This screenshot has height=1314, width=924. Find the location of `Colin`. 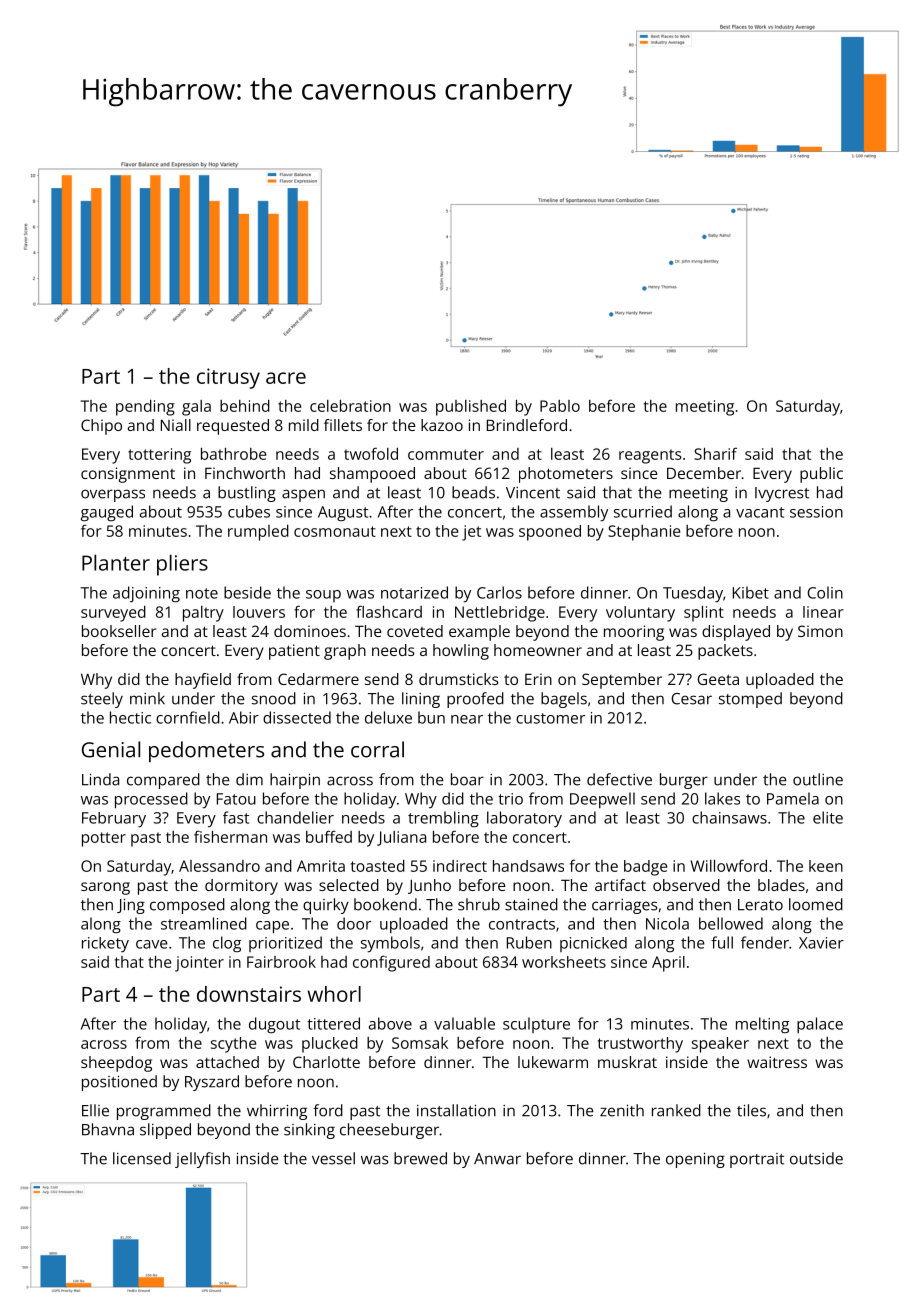

Colin is located at coordinates (825, 592).
